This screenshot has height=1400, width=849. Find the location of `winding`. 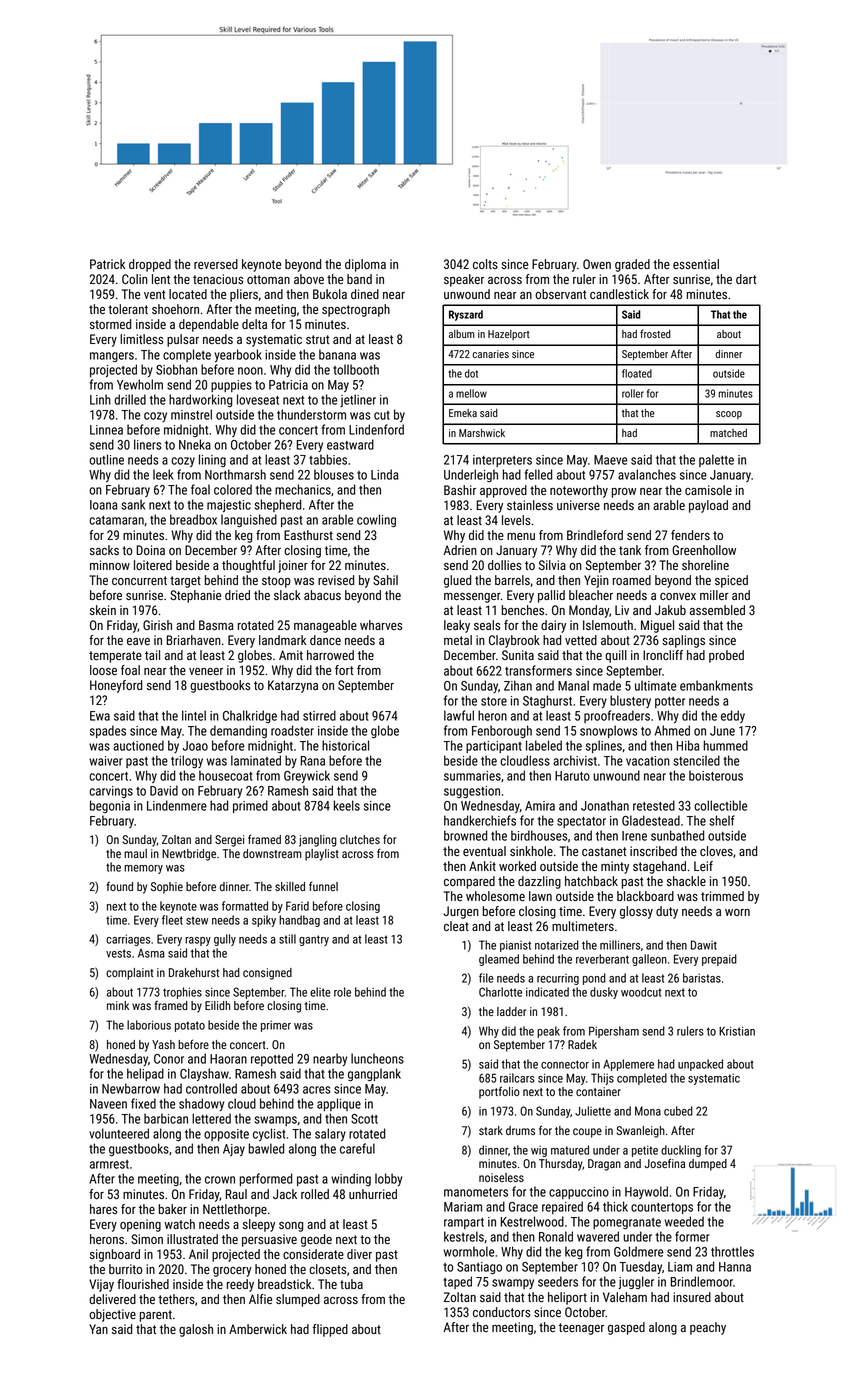

winding is located at coordinates (351, 1179).
